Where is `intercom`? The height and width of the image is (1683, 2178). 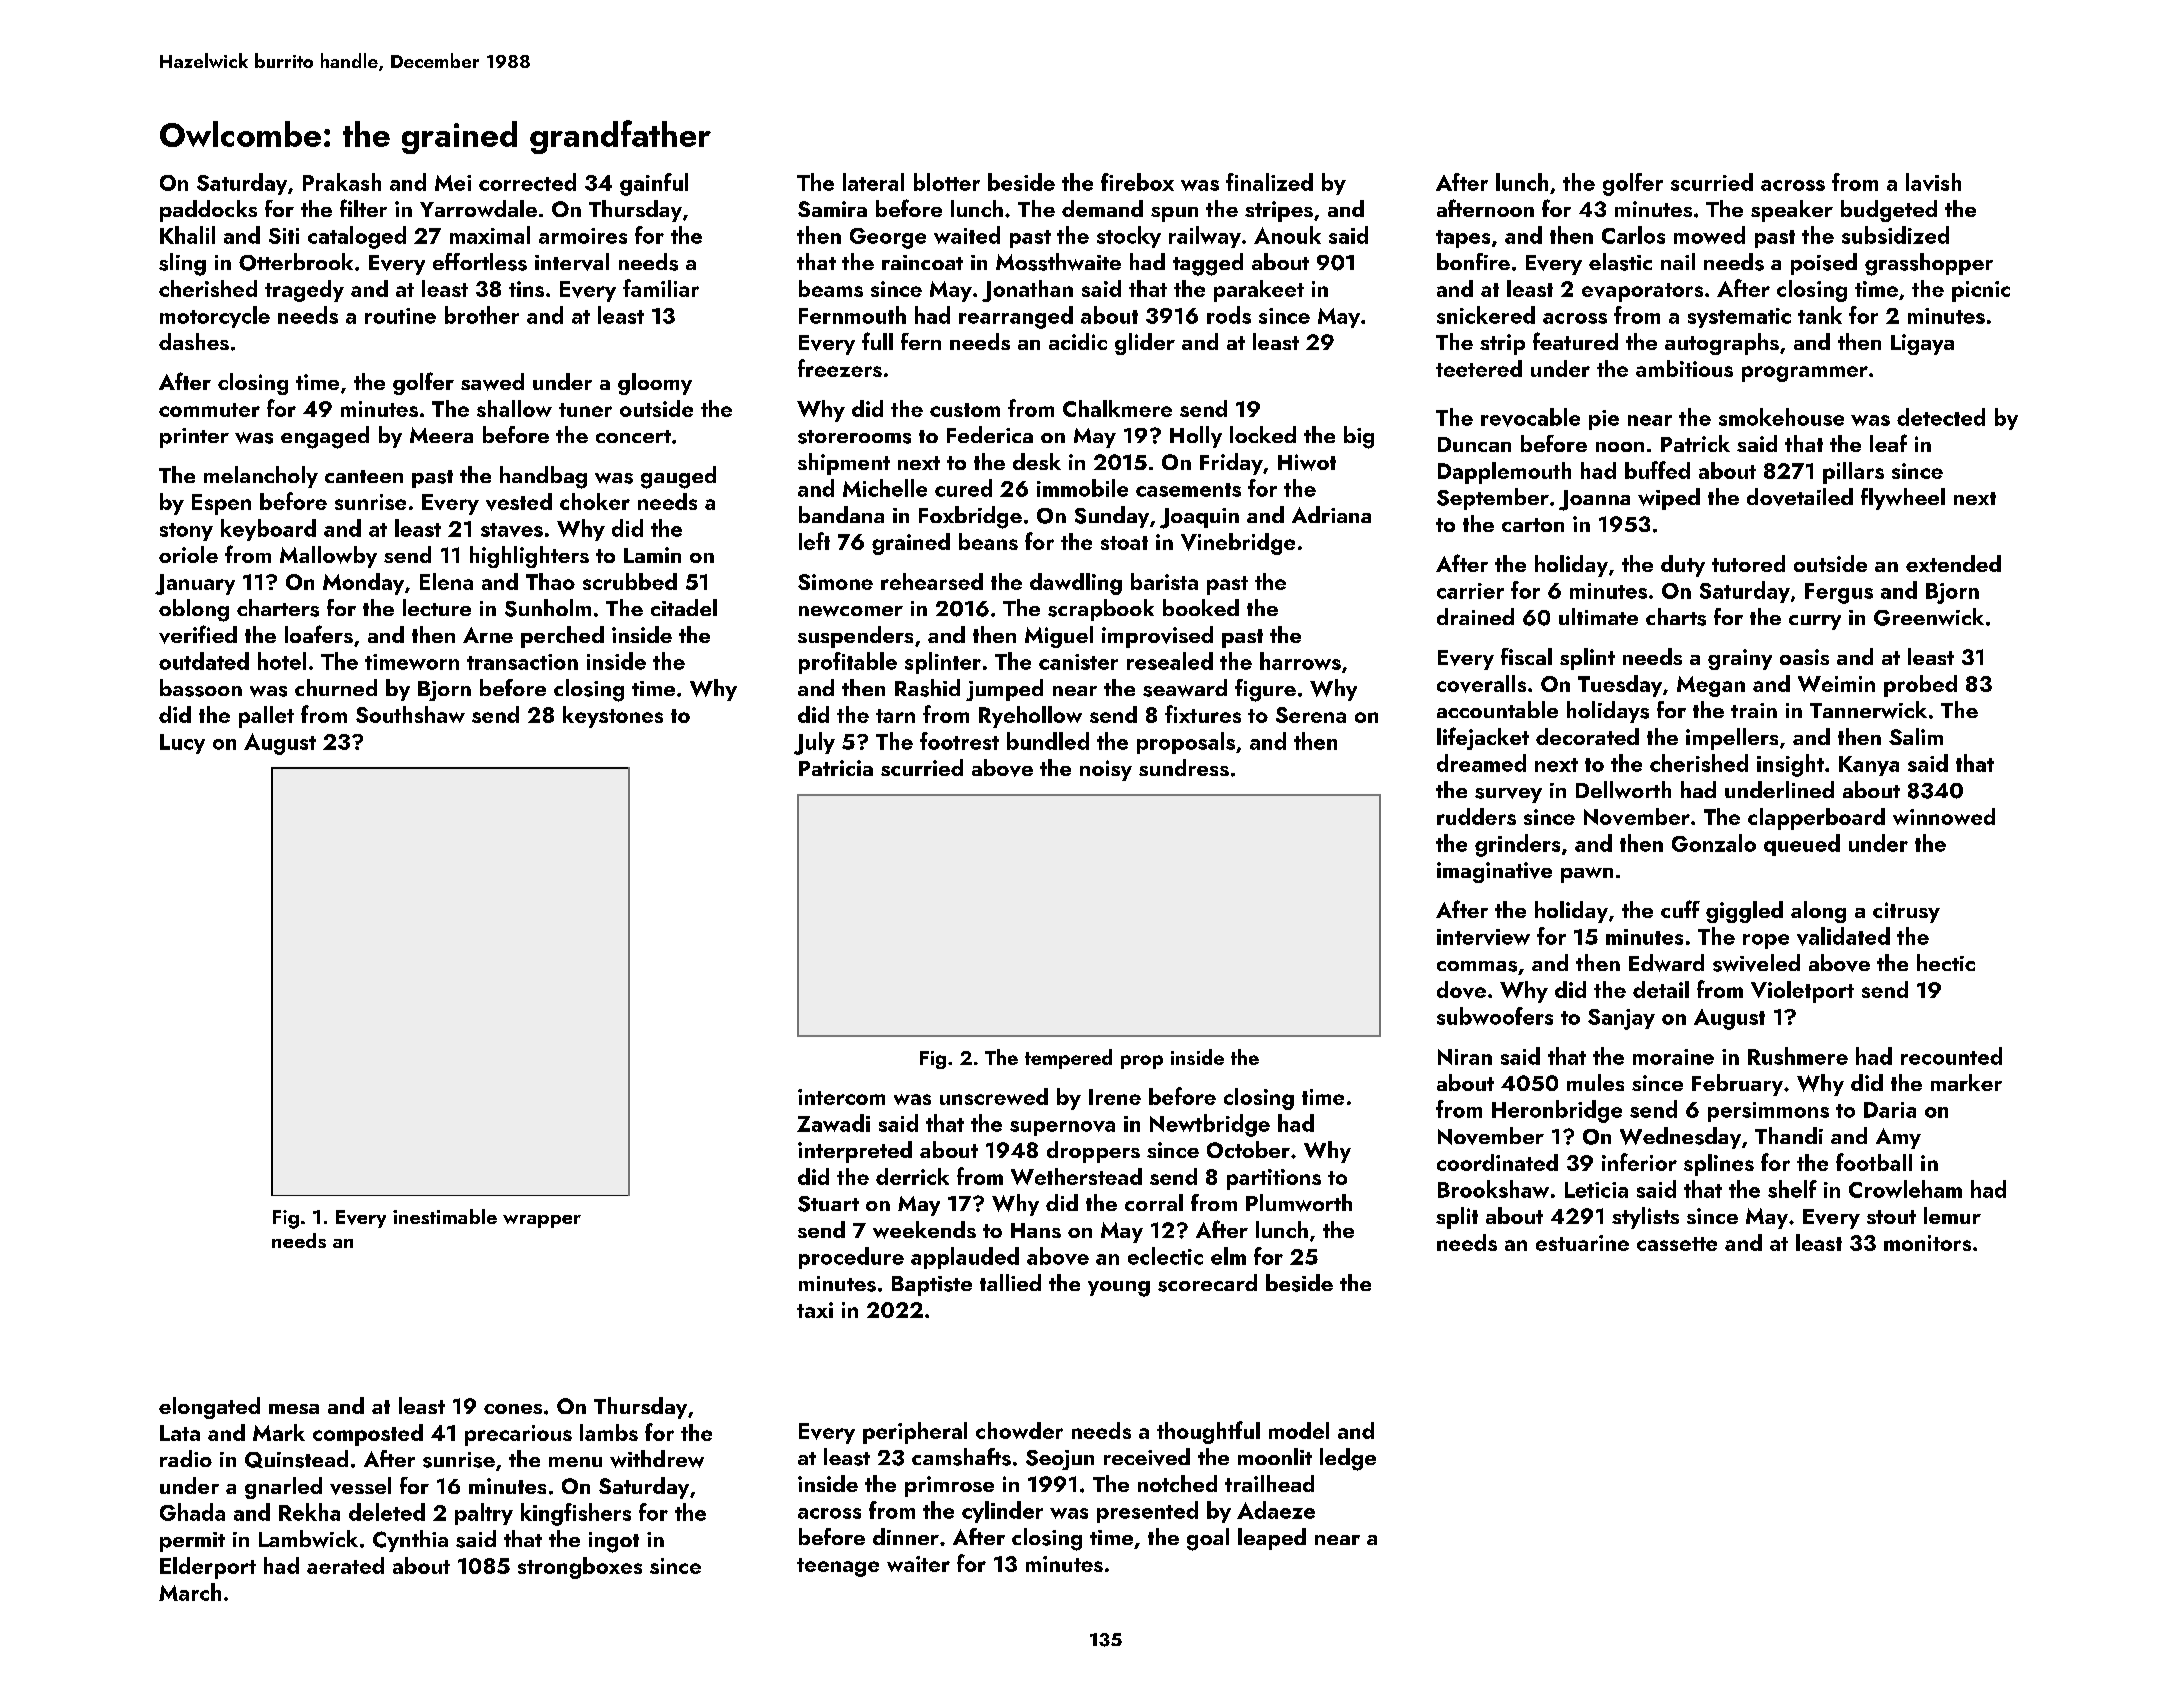
intercom is located at coordinates (841, 1097).
